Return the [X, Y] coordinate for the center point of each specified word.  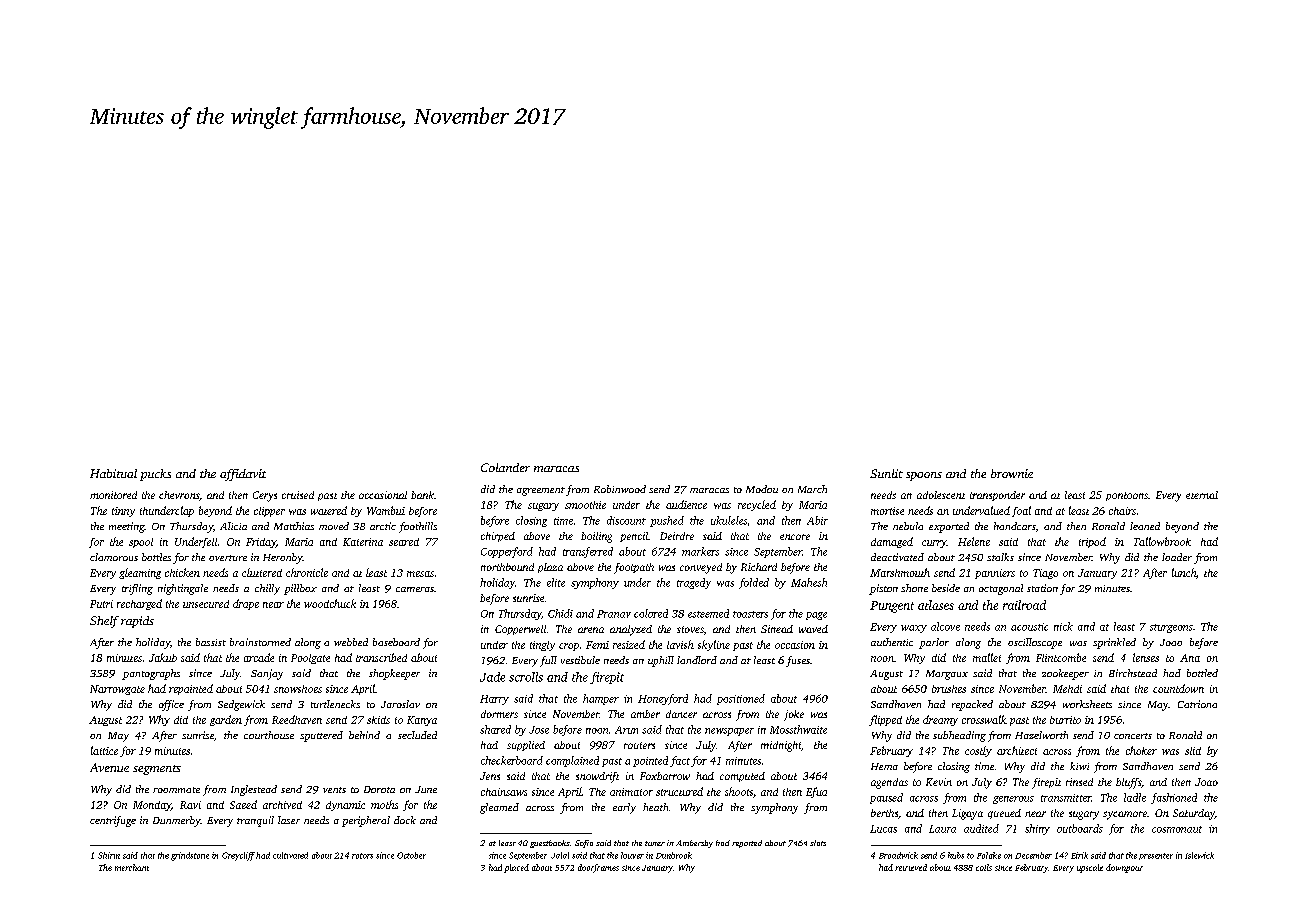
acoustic [1029, 627]
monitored [113, 495]
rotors [362, 856]
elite [556, 582]
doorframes [598, 868]
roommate [176, 790]
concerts [1133, 736]
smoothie [585, 505]
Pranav [614, 614]
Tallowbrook [1162, 541]
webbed [351, 642]
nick [1063, 626]
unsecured [206, 604]
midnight [781, 746]
